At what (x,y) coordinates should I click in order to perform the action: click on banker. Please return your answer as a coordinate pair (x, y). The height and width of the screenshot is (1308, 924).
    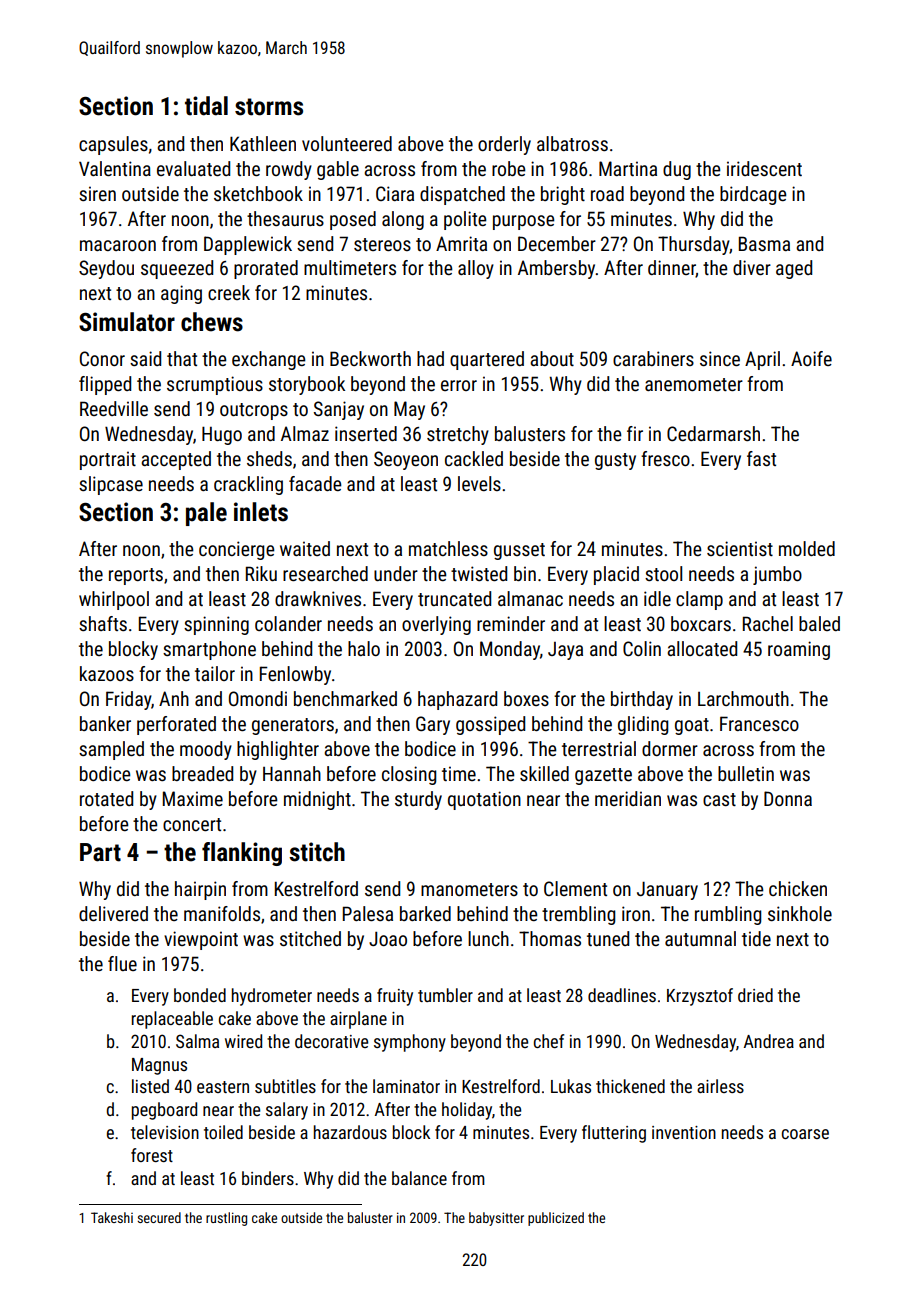
    Looking at the image, I should click on (105, 723).
